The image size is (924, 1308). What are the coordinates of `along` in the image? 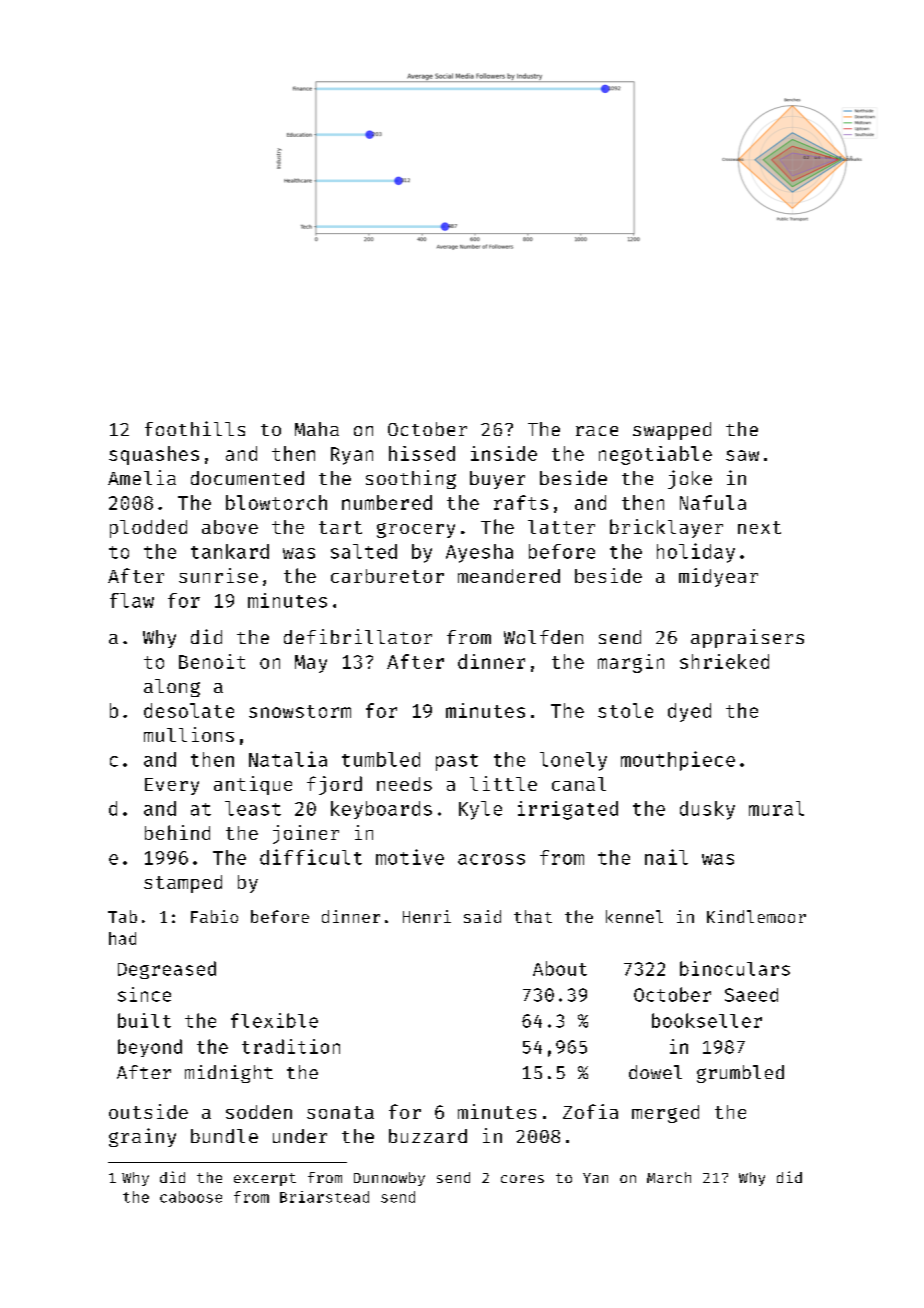 It's located at (172, 688).
